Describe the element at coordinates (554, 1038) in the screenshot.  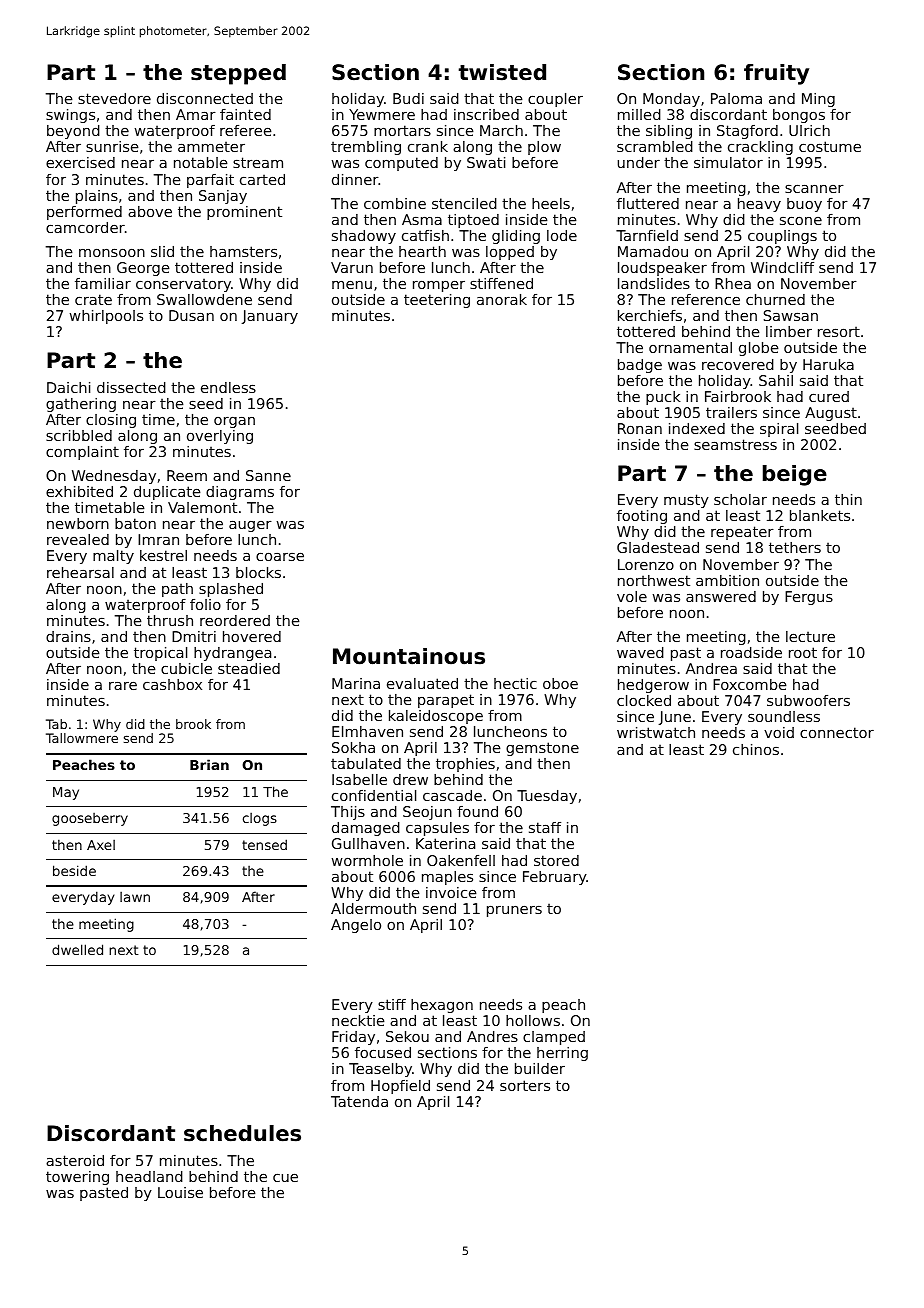
I see `clamped` at that location.
